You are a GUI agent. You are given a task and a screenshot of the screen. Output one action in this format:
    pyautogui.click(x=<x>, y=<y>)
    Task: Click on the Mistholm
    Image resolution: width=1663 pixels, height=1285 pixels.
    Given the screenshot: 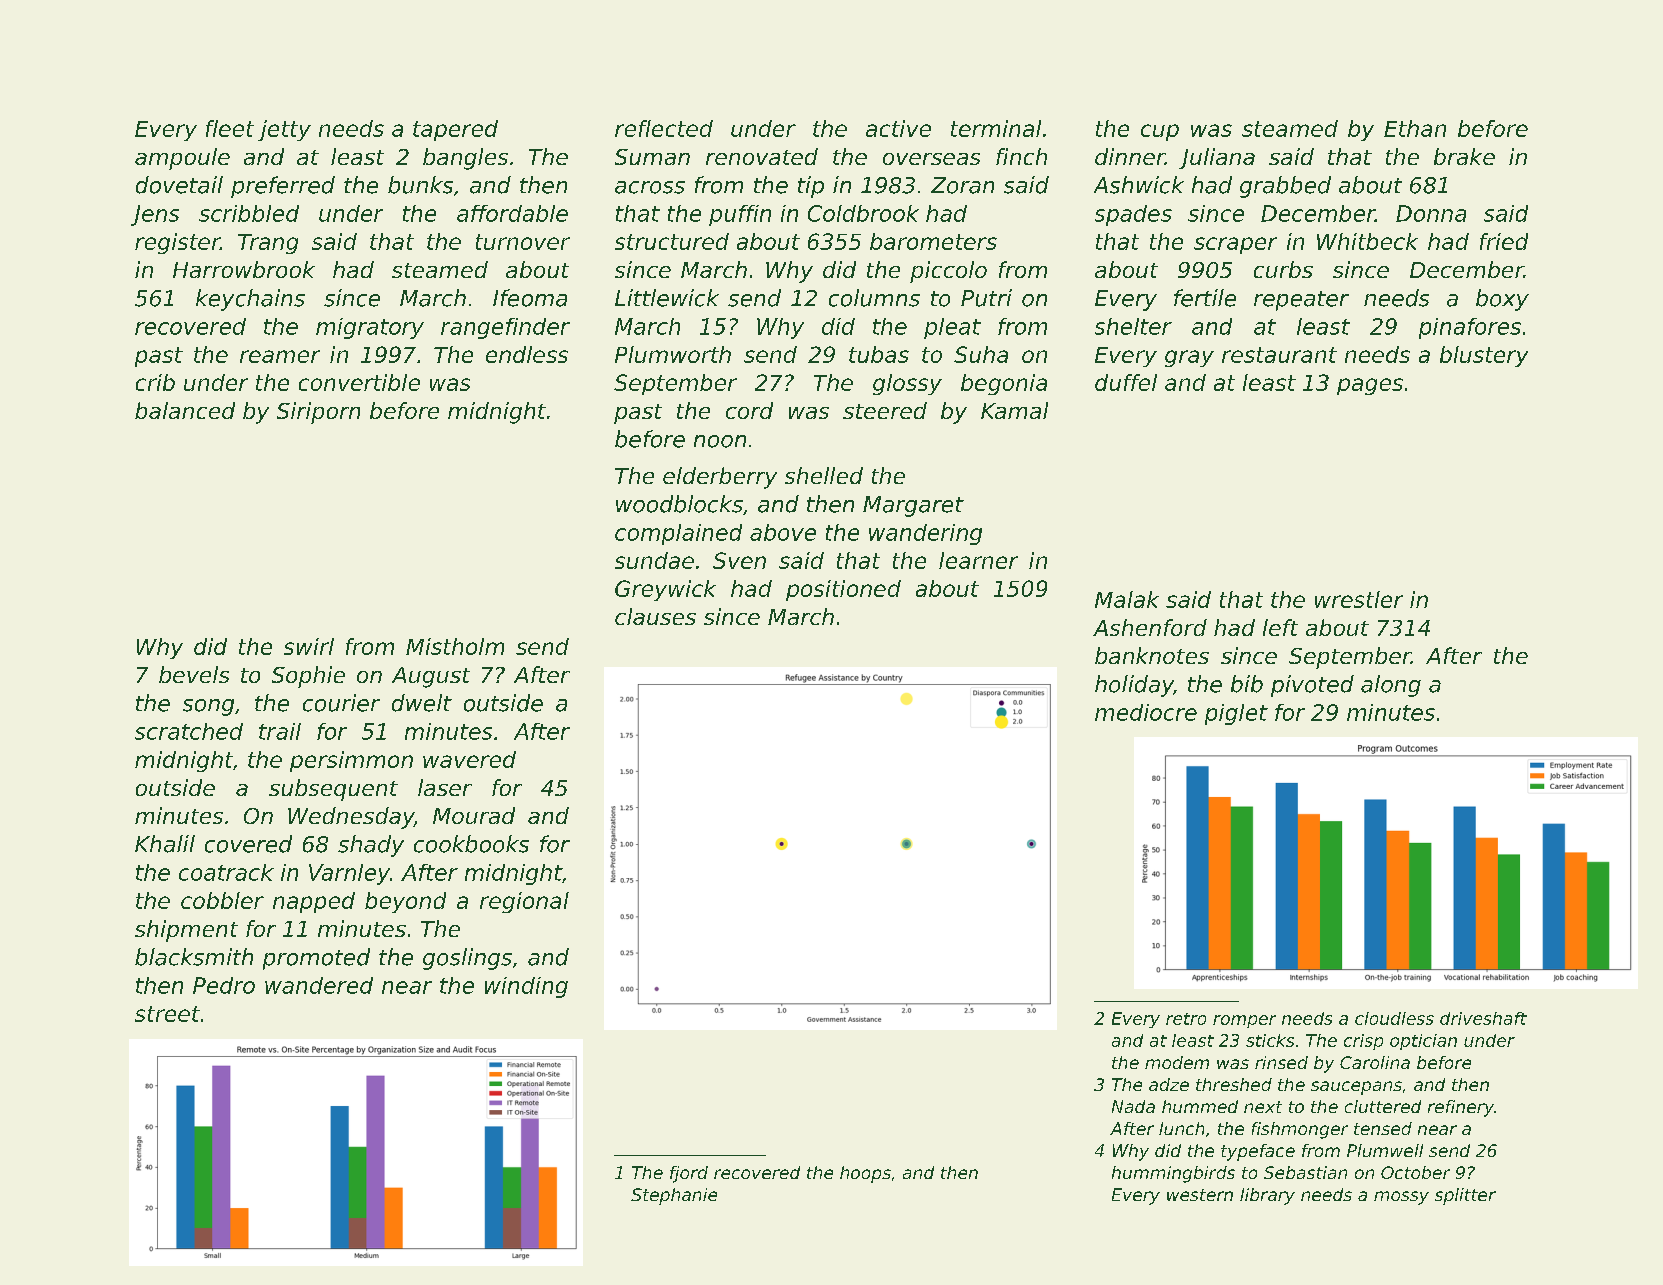 What is the action you would take?
    pyautogui.click(x=455, y=646)
